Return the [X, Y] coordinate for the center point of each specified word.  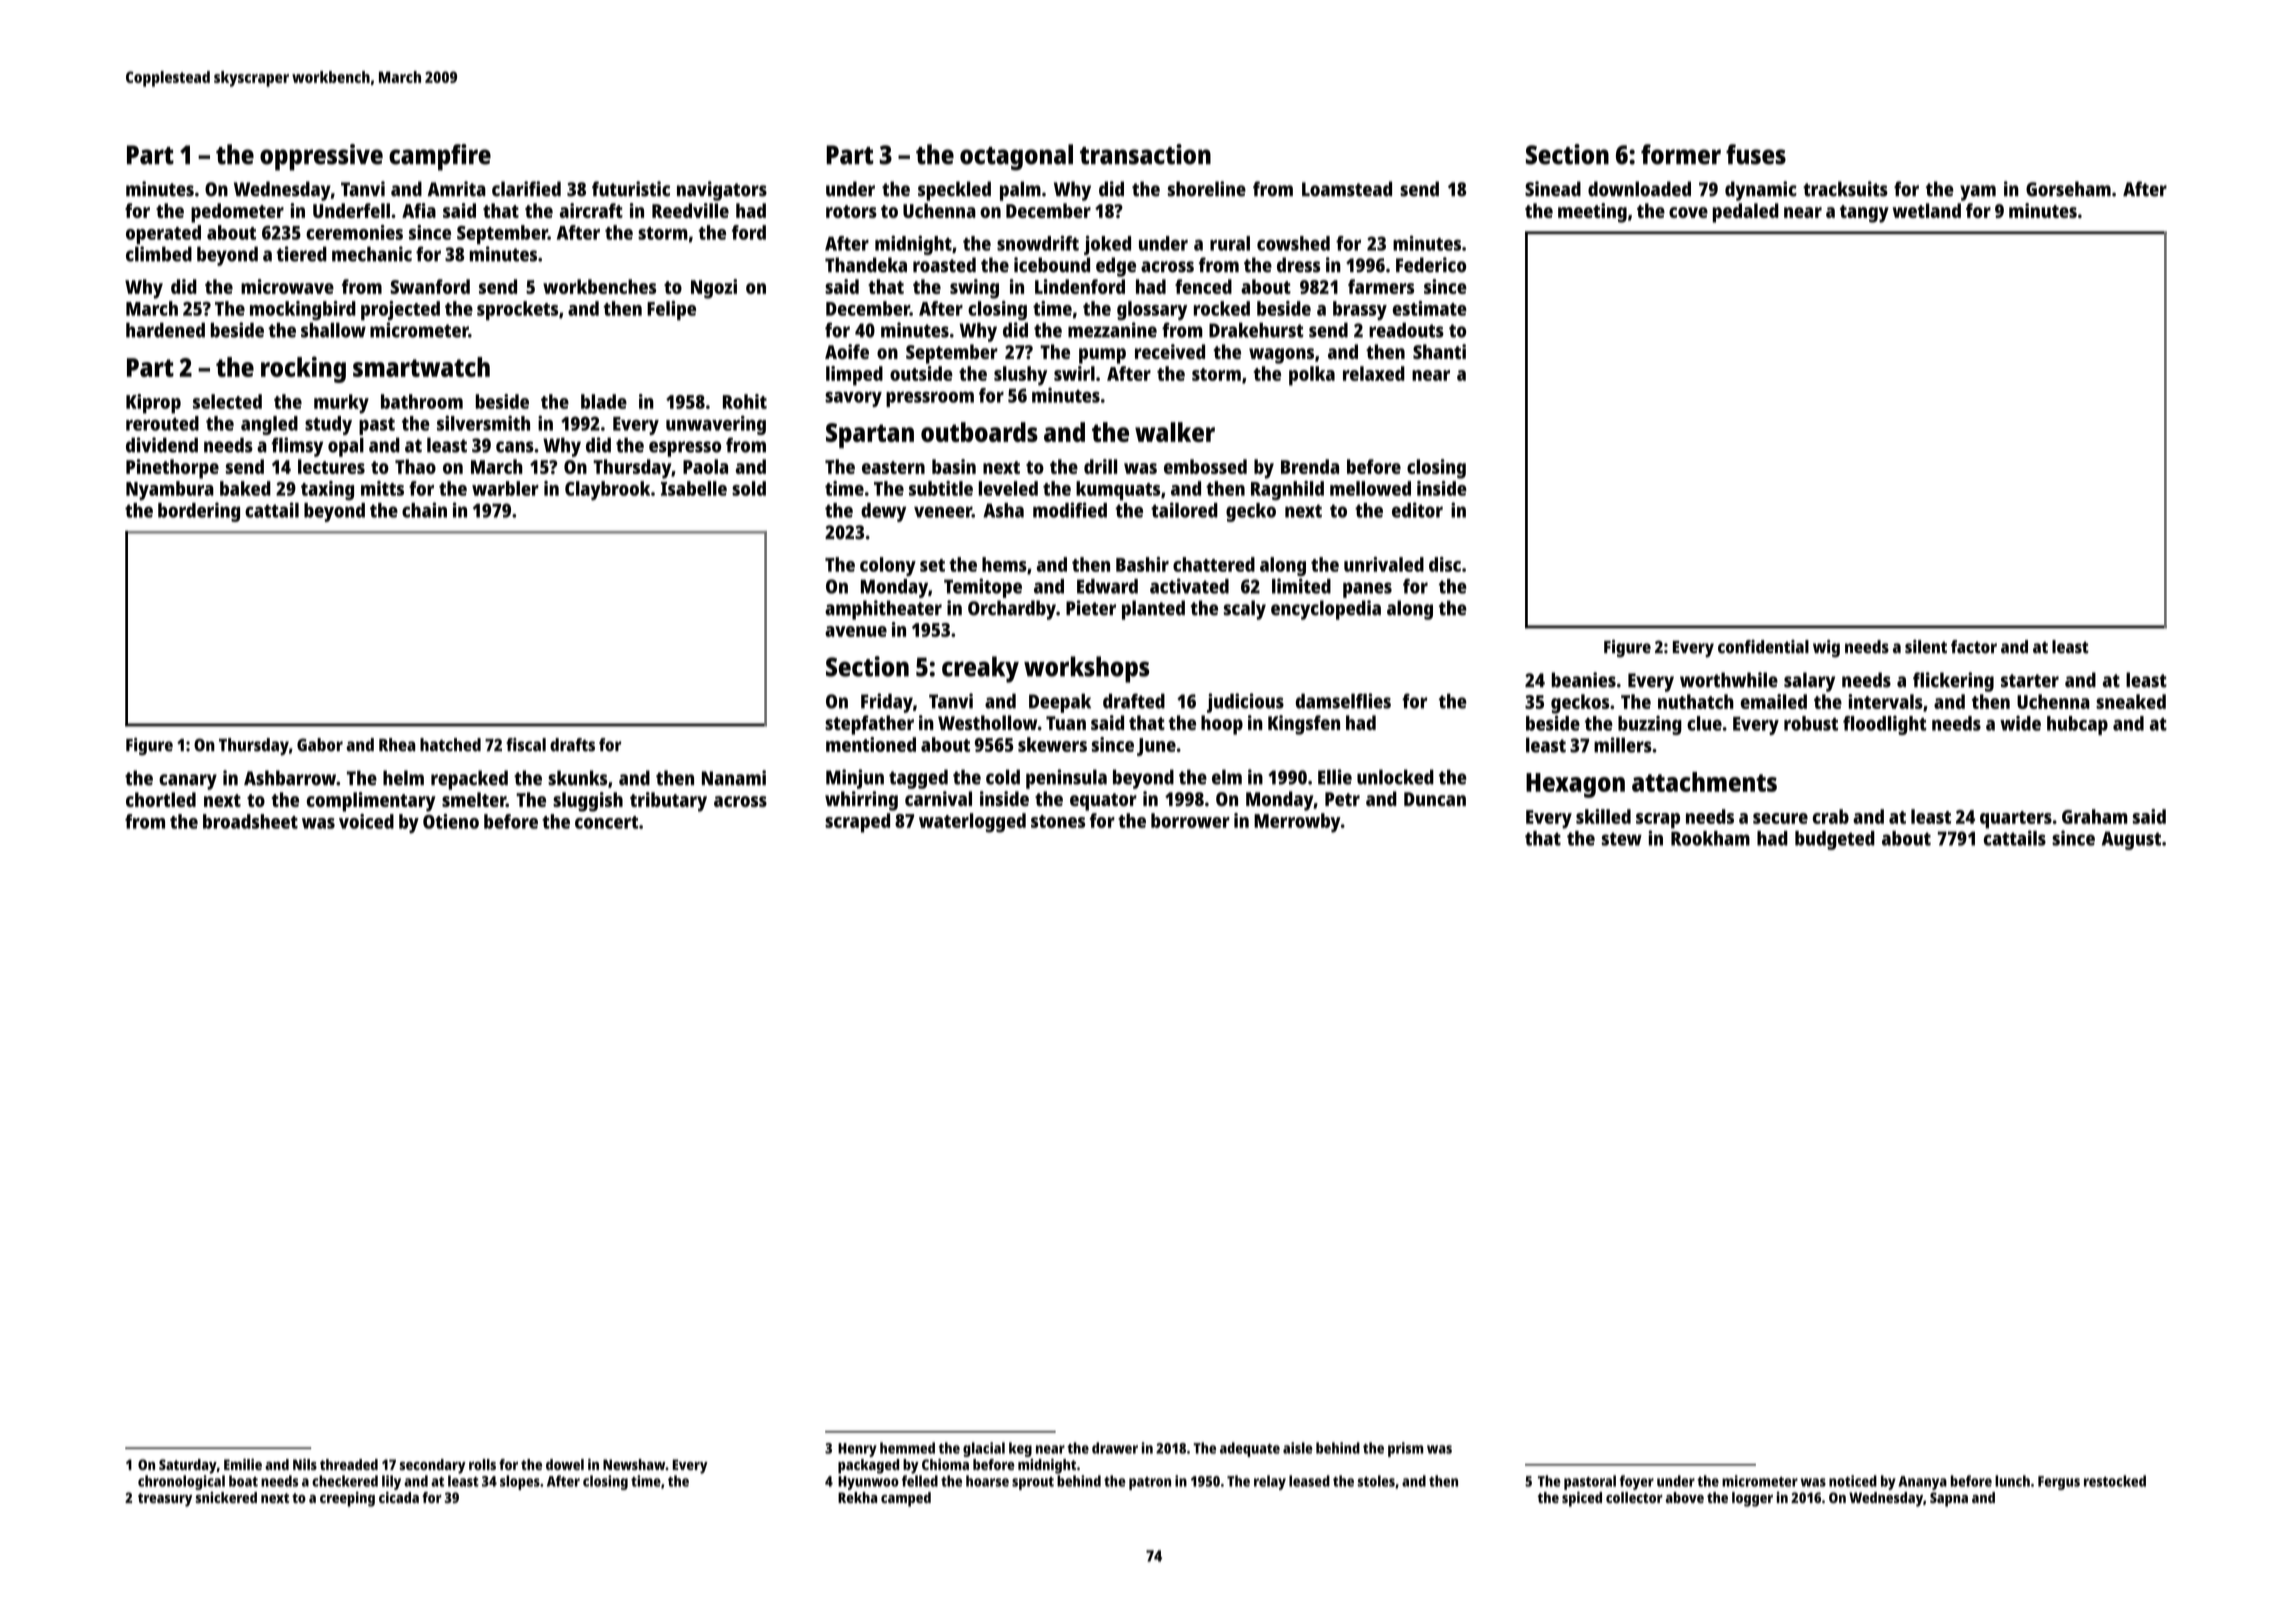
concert [606, 822]
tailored [1184, 510]
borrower [1190, 820]
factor [1974, 647]
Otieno [451, 821]
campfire [440, 157]
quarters [2016, 820]
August [2131, 840]
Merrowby [1297, 823]
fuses [1756, 154]
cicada [399, 1497]
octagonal [1016, 157]
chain [424, 510]
